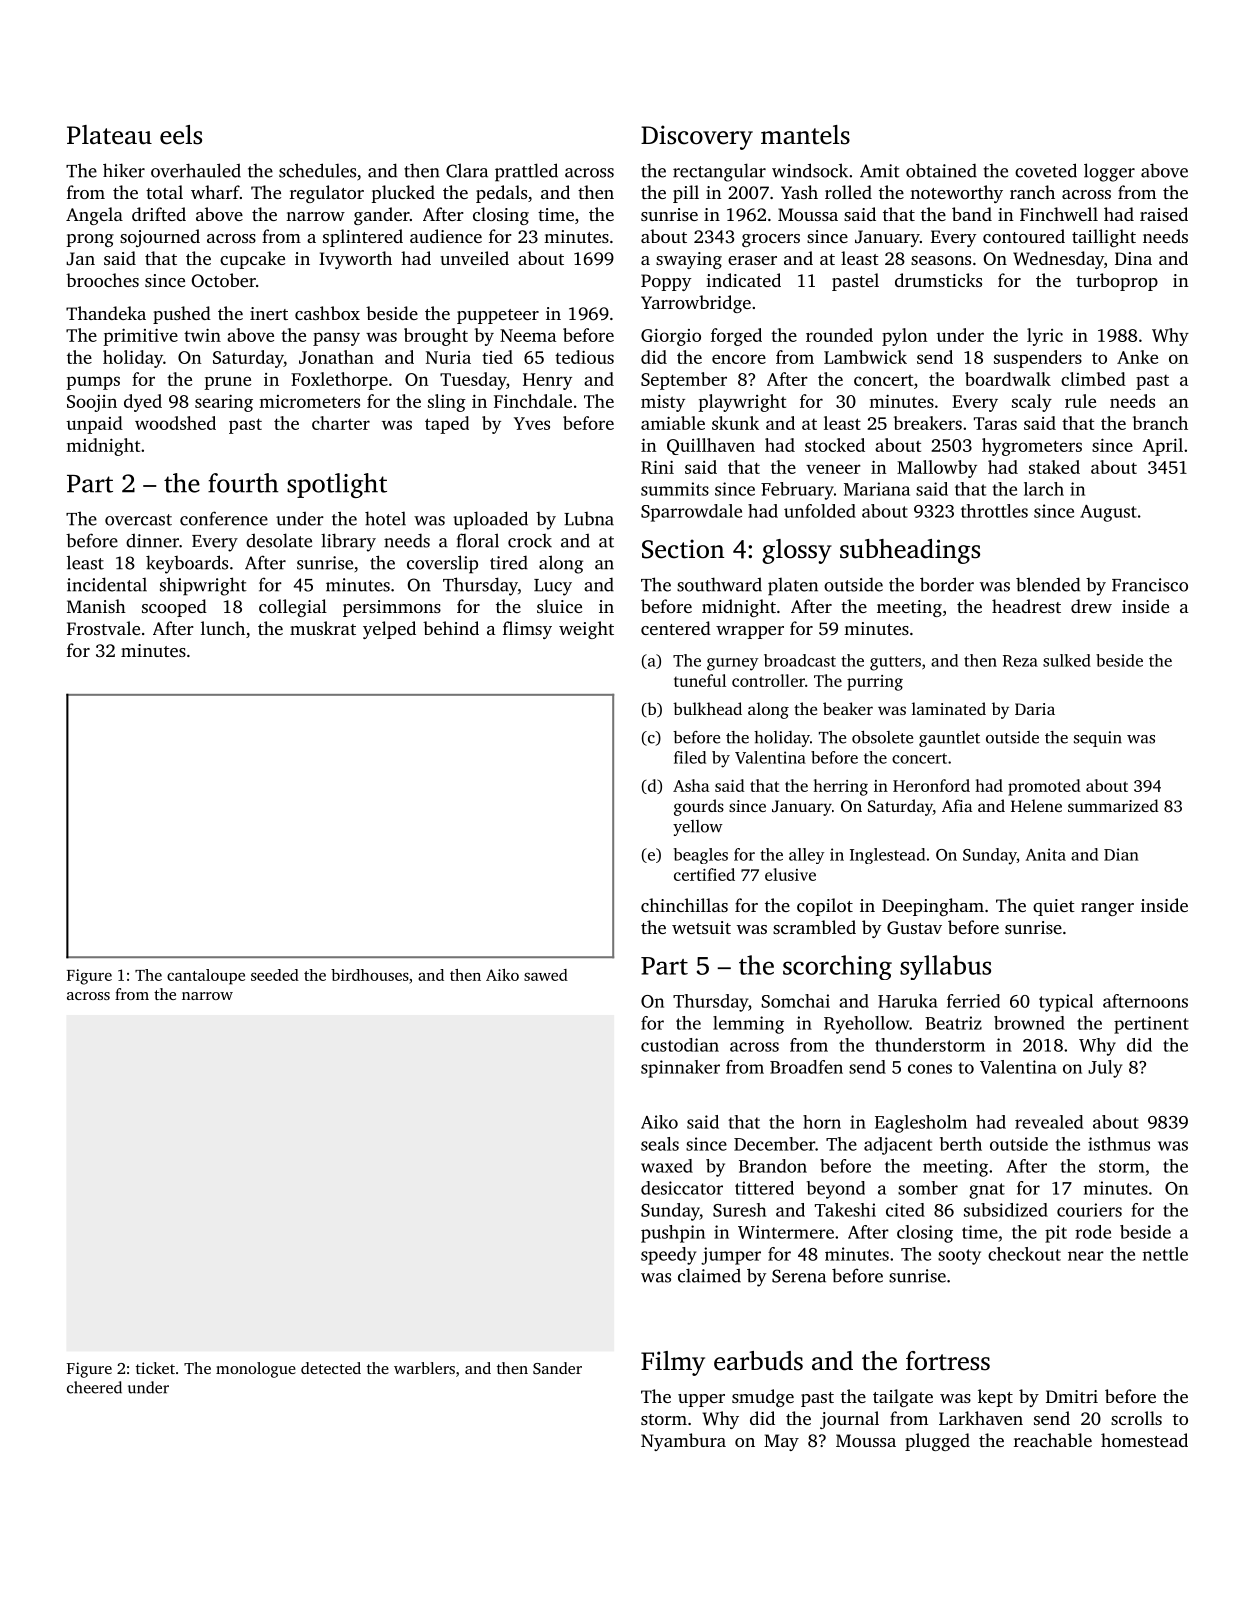  I want to click on Dina, so click(1133, 258).
